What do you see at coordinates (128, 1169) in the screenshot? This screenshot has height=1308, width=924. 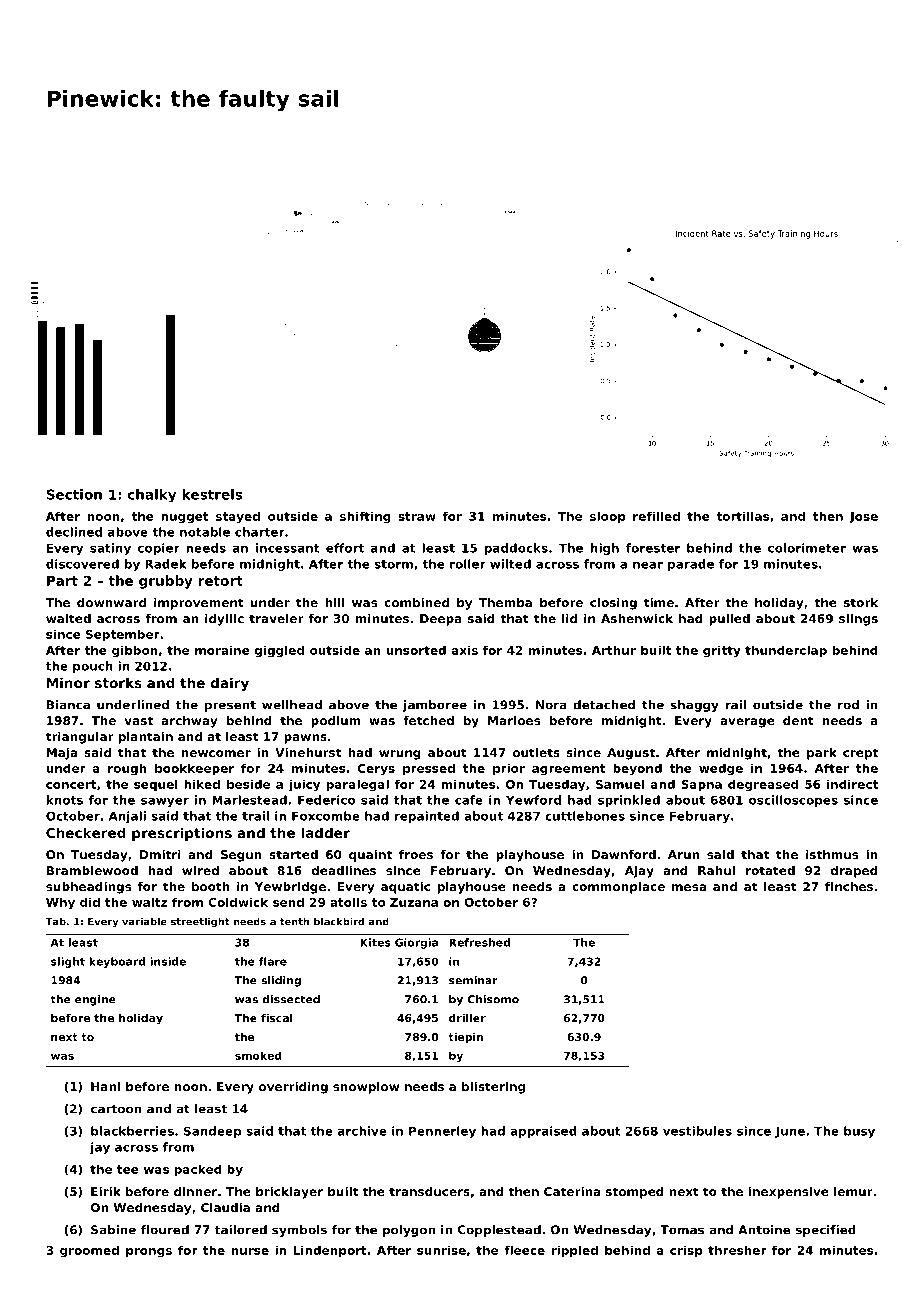 I see `tee` at bounding box center [128, 1169].
